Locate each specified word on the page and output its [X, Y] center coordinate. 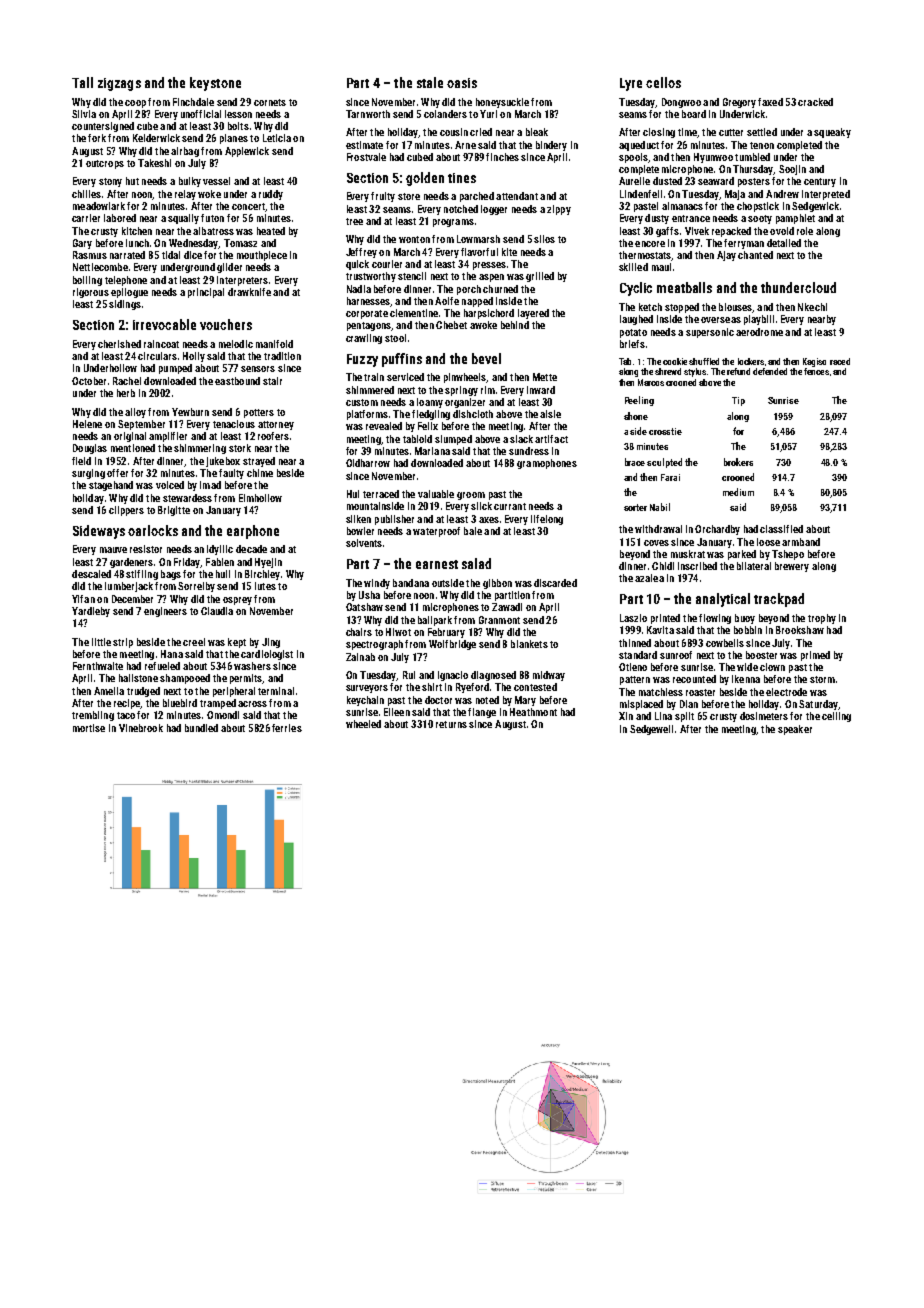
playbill [759, 320]
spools [633, 158]
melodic [236, 344]
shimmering [200, 449]
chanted [755, 255]
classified [781, 529]
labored [120, 218]
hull [223, 574]
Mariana [432, 451]
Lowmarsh [478, 239]
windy [377, 584]
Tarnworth [368, 114]
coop [135, 104]
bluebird [180, 703]
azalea [649, 578]
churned [500, 289]
